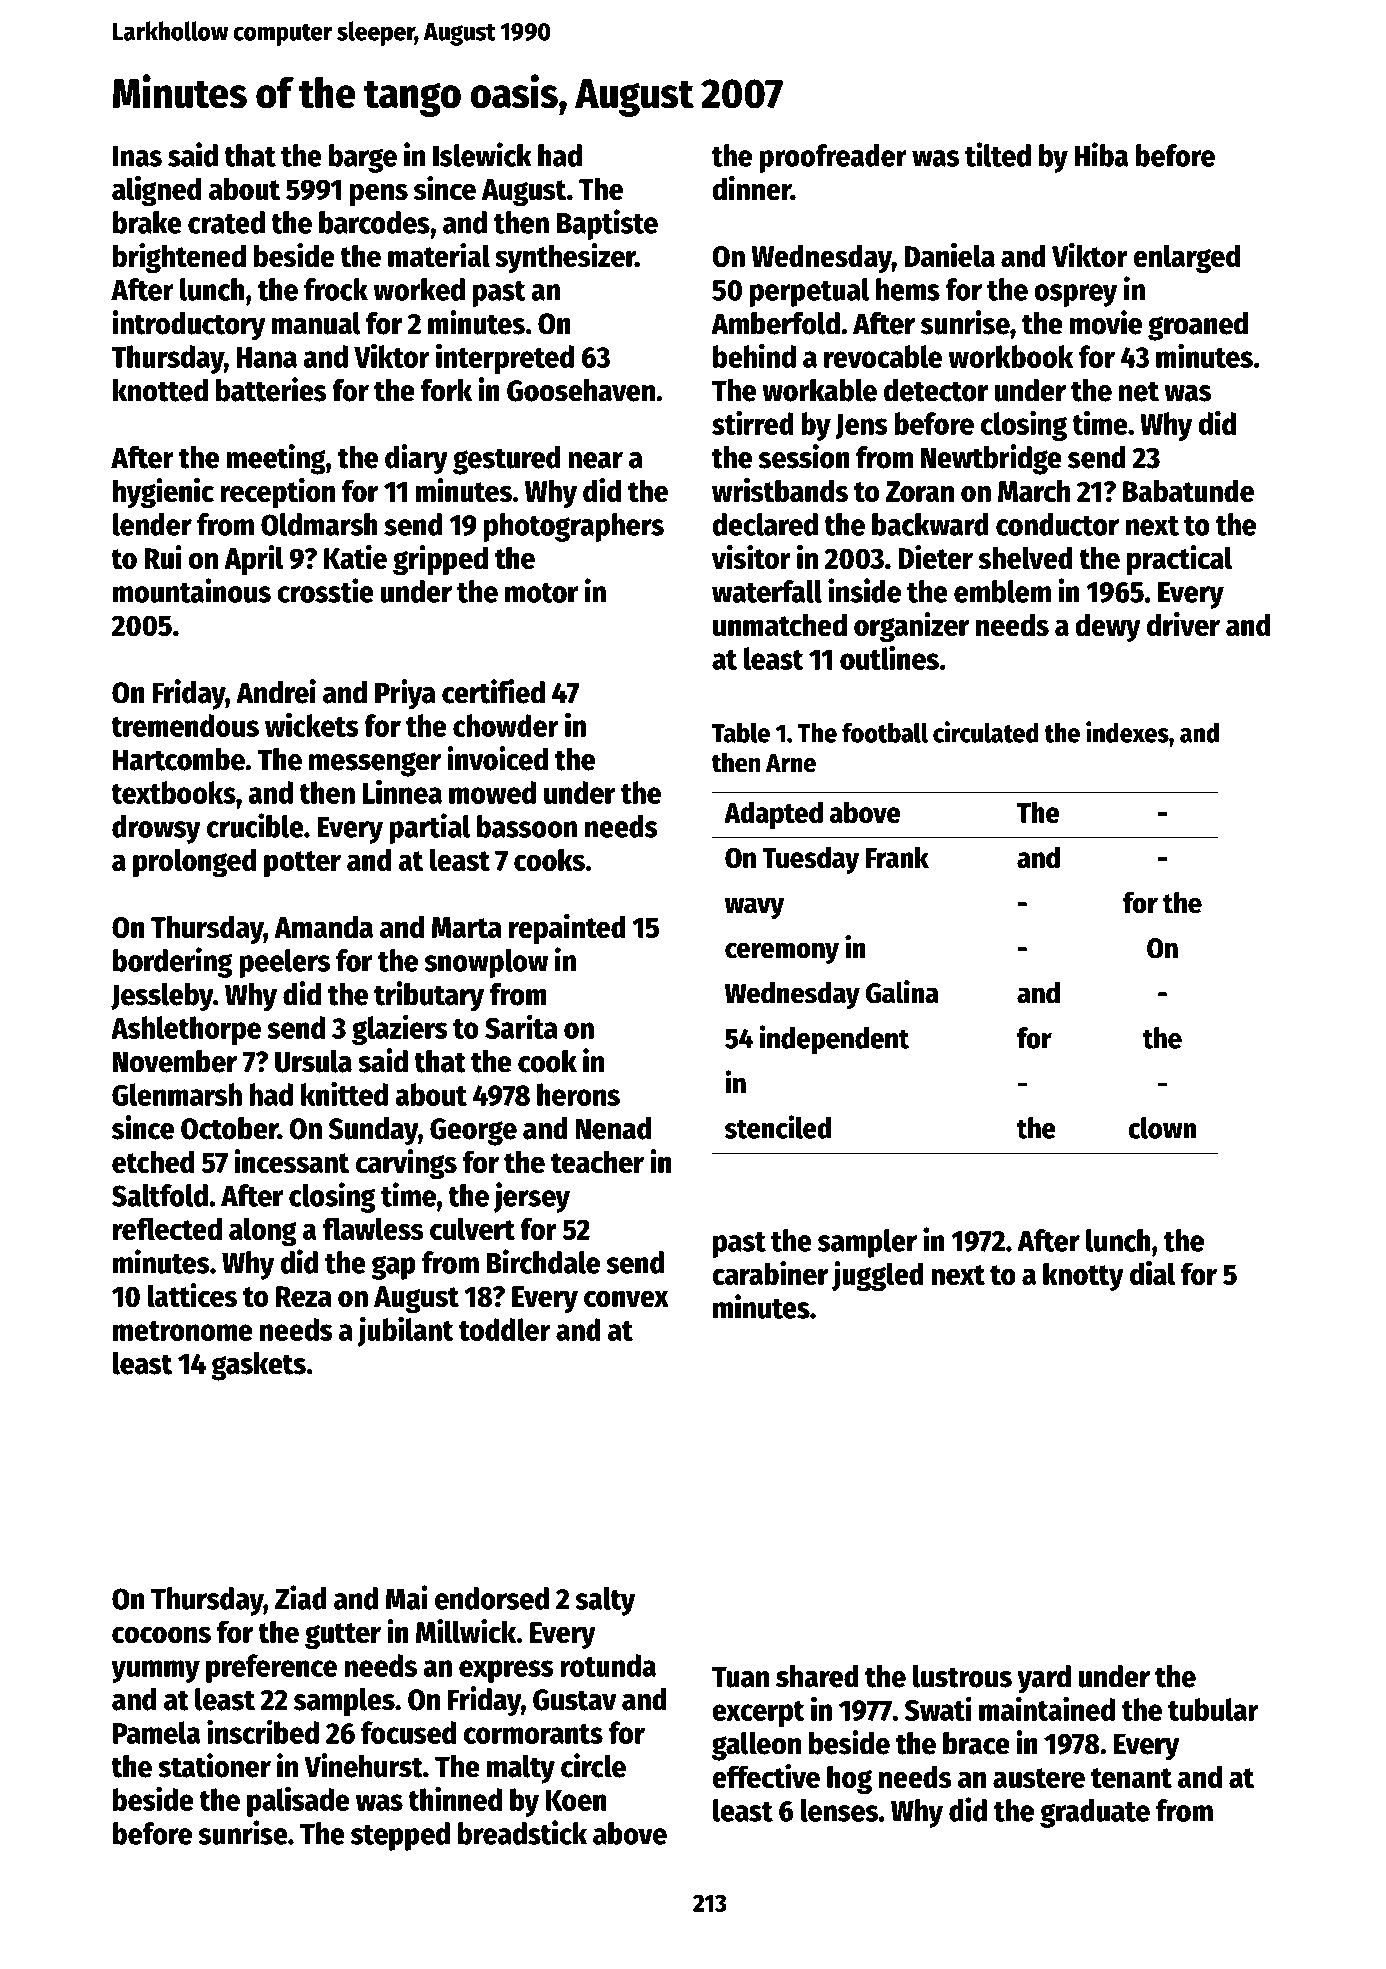 This screenshot has height=1969, width=1386. Describe the element at coordinates (839, 1810) in the screenshot. I see `lenses` at that location.
